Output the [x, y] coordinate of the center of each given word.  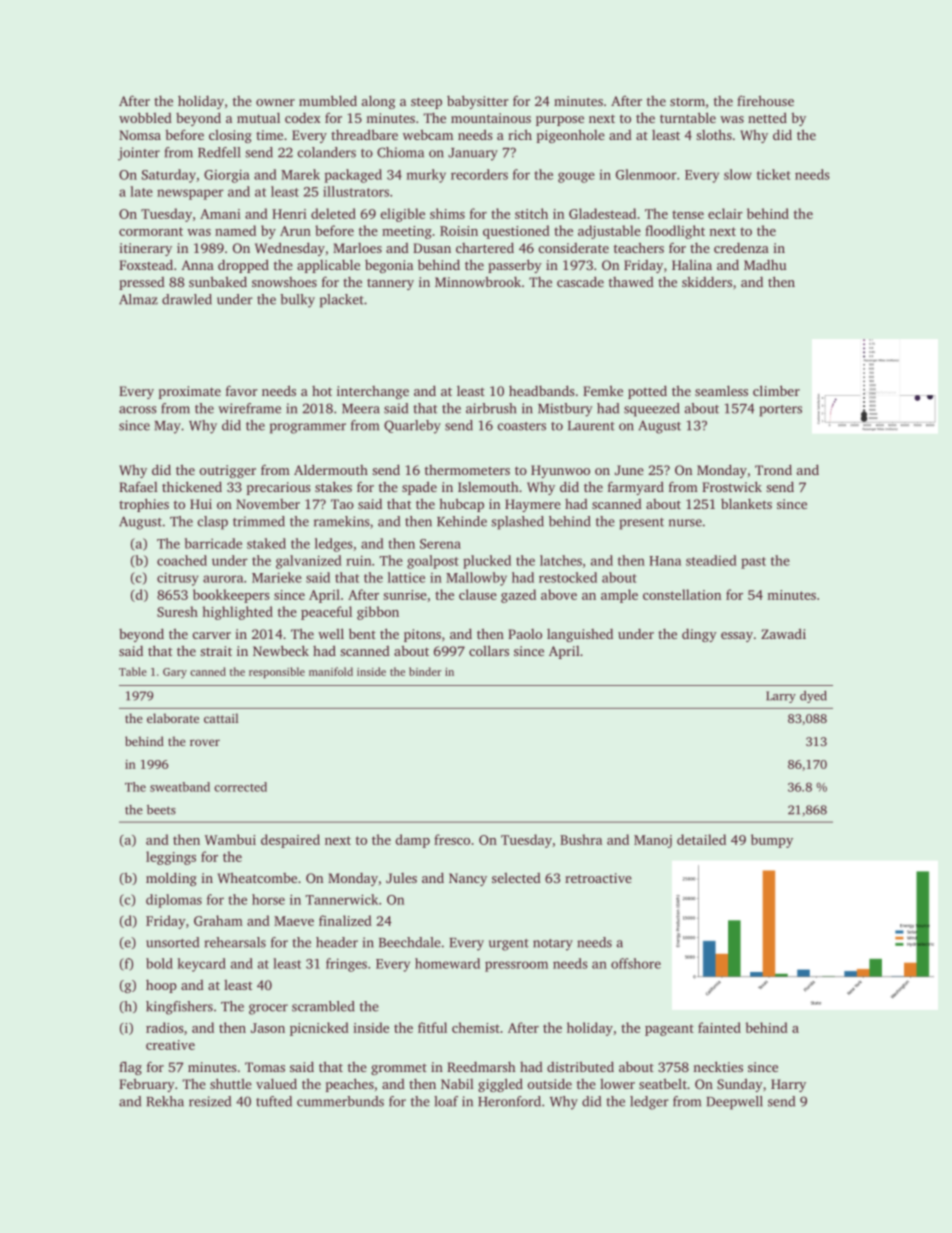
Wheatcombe [257, 877]
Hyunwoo [560, 471]
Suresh [177, 611]
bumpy [772, 841]
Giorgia [227, 176]
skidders [707, 281]
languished [580, 635]
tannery [390, 284]
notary [553, 945]
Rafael [138, 486]
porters [780, 411]
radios [165, 1027]
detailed [701, 839]
